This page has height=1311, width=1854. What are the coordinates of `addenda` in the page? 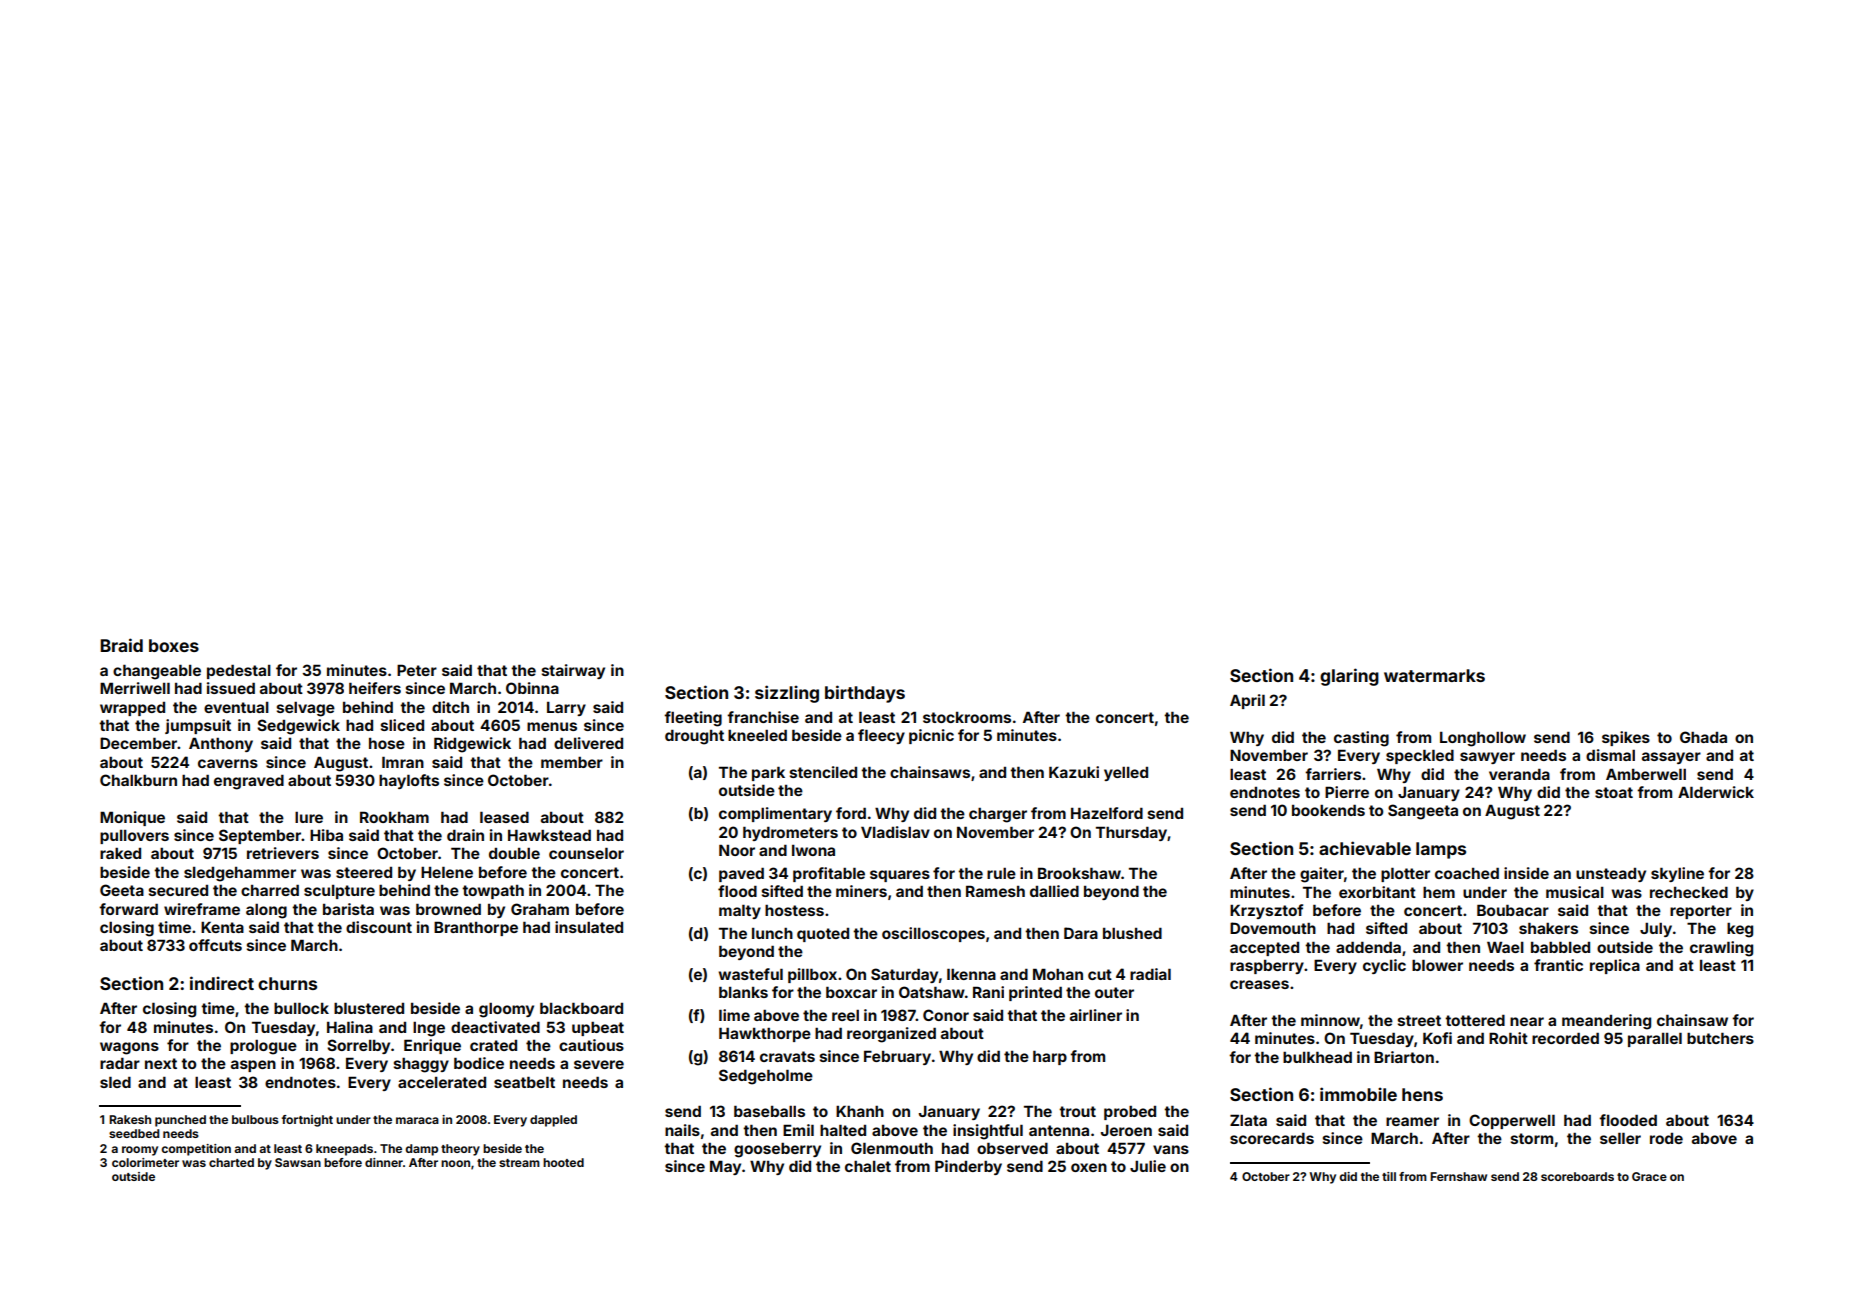 It's located at (1368, 947).
